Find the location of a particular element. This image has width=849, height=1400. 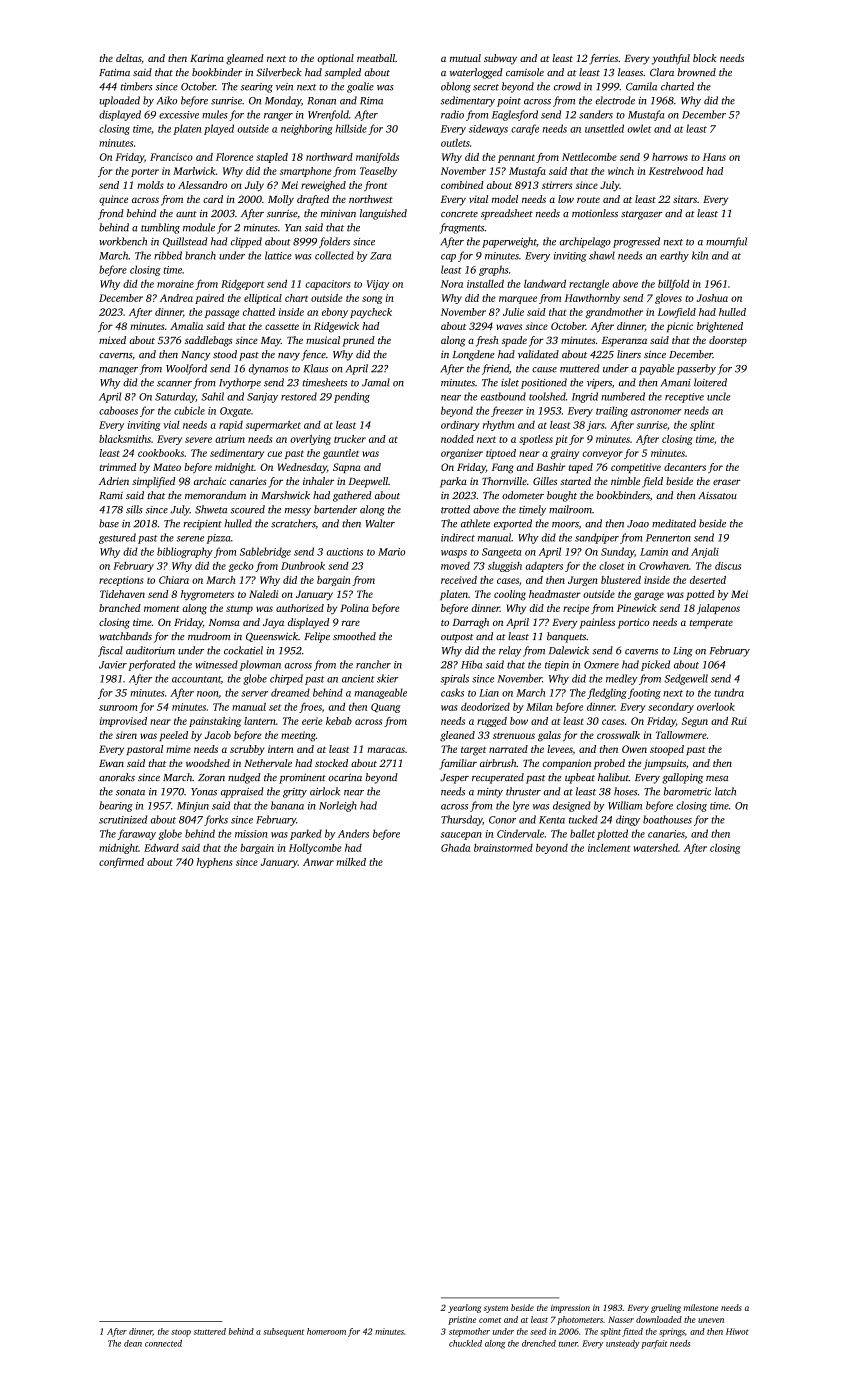

milestone is located at coordinates (701, 1307).
